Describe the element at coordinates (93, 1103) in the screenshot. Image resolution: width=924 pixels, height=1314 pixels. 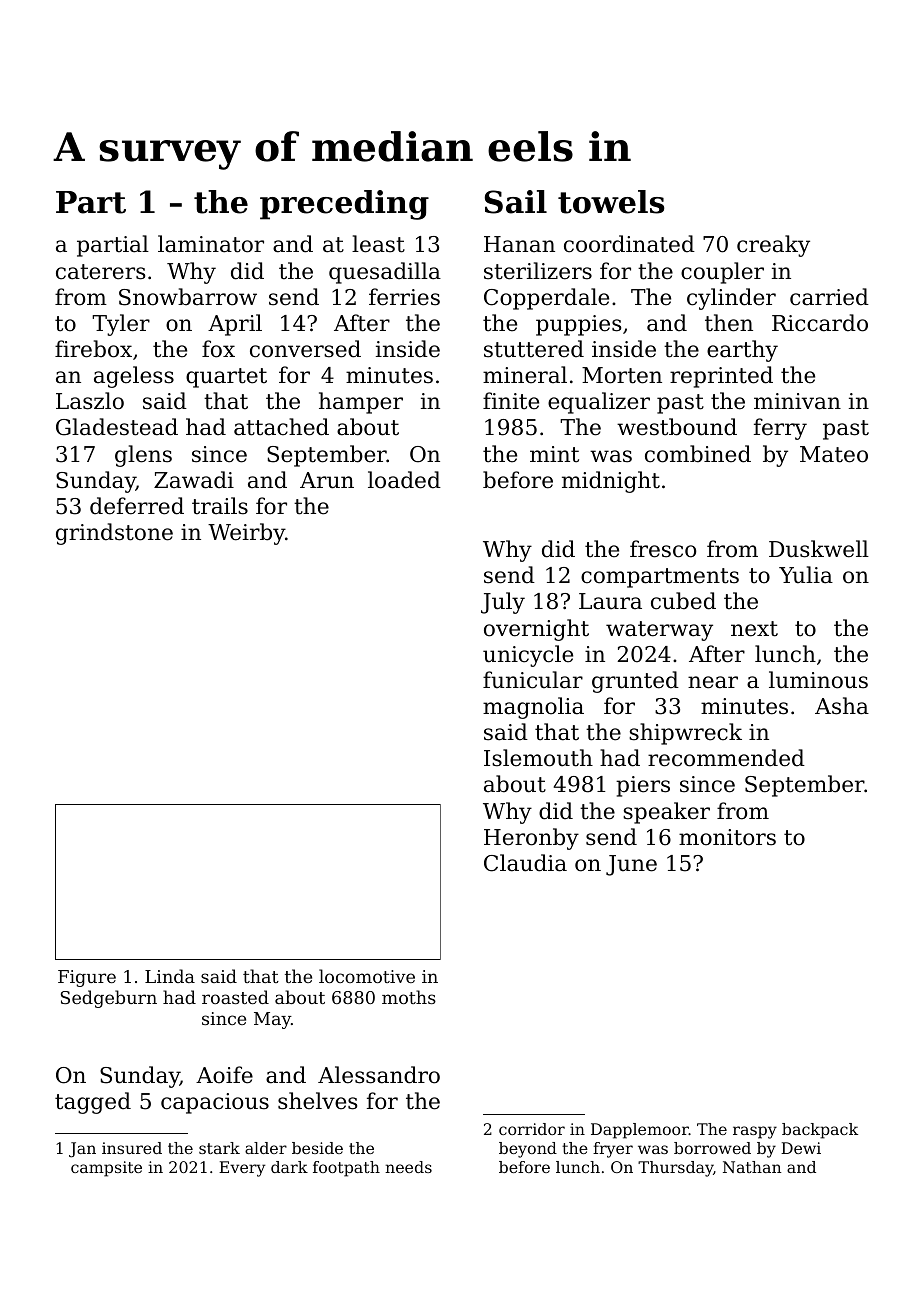
I see `tagged` at that location.
